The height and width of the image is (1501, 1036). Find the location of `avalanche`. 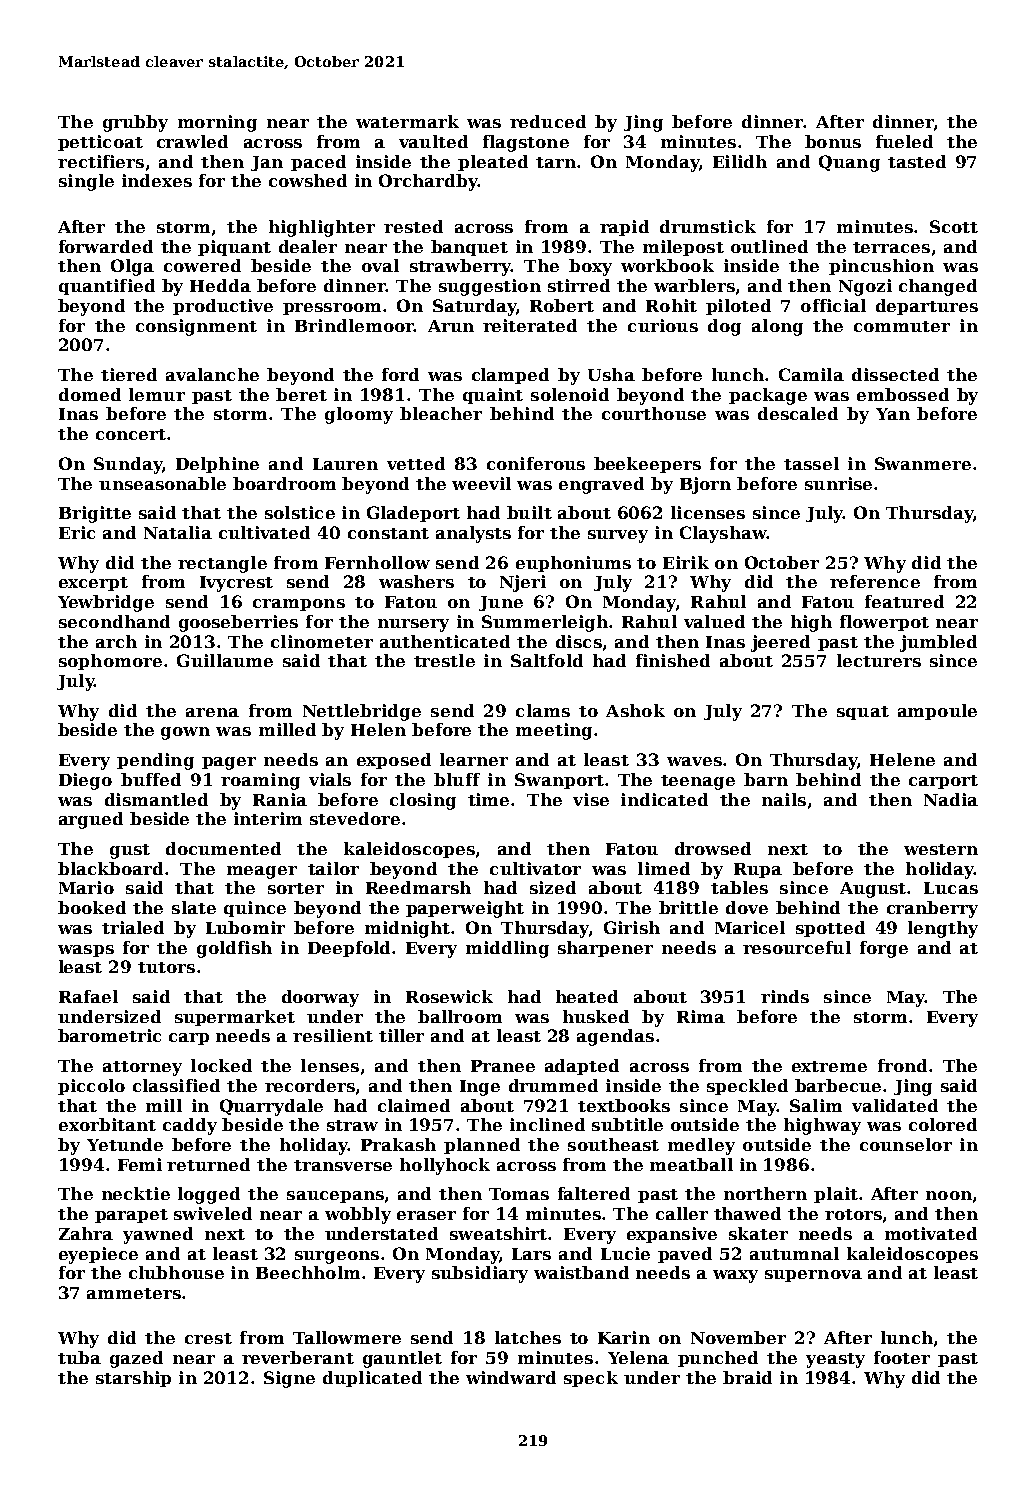

avalanche is located at coordinates (212, 374).
